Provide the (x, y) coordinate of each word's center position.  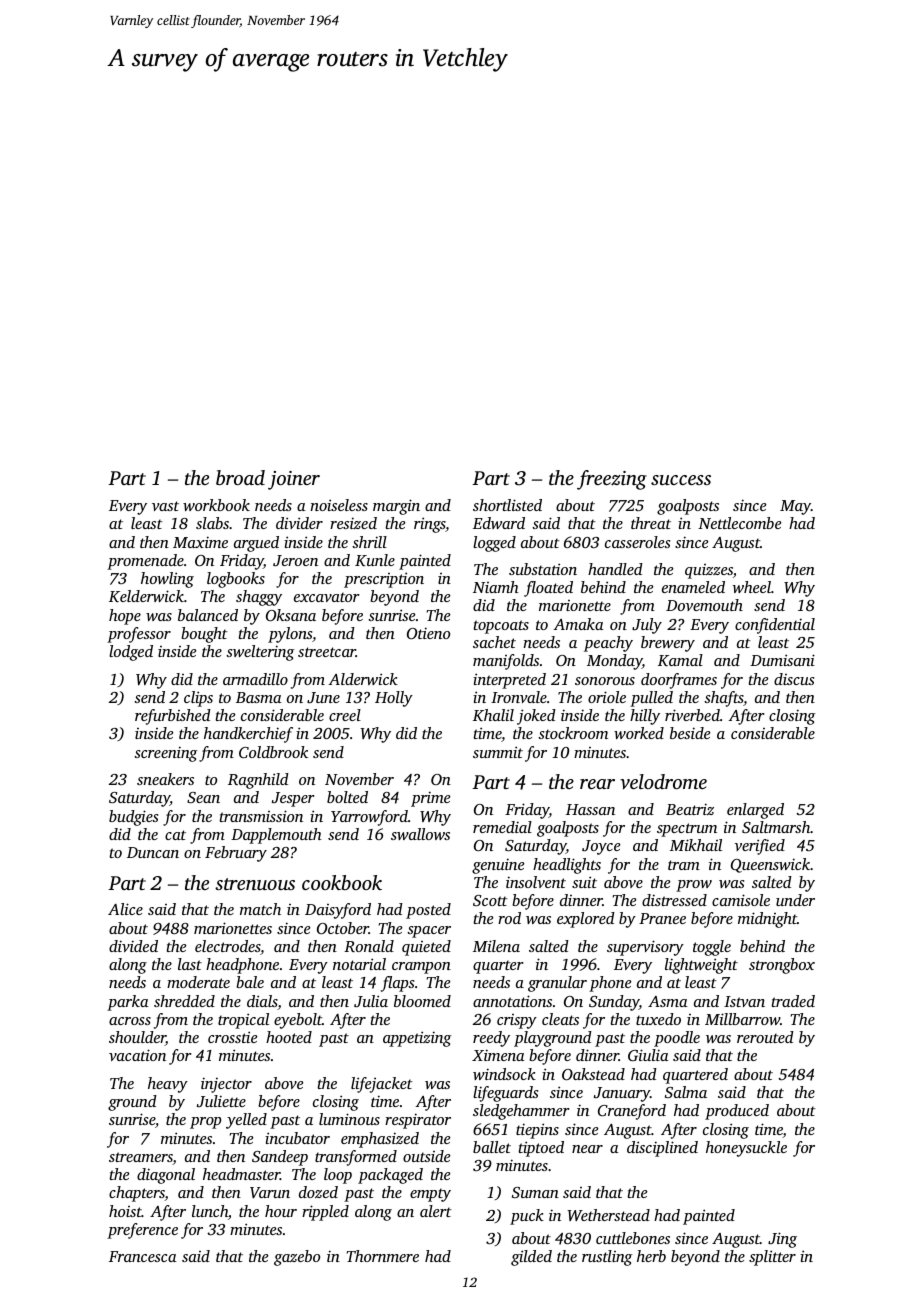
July (647, 626)
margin (396, 507)
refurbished (173, 717)
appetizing (417, 1039)
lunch (210, 1211)
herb (651, 1256)
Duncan (153, 852)
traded (793, 1001)
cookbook (342, 882)
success (681, 480)
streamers (141, 1158)
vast (165, 506)
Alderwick (363, 679)
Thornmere (383, 1256)
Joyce (601, 847)
